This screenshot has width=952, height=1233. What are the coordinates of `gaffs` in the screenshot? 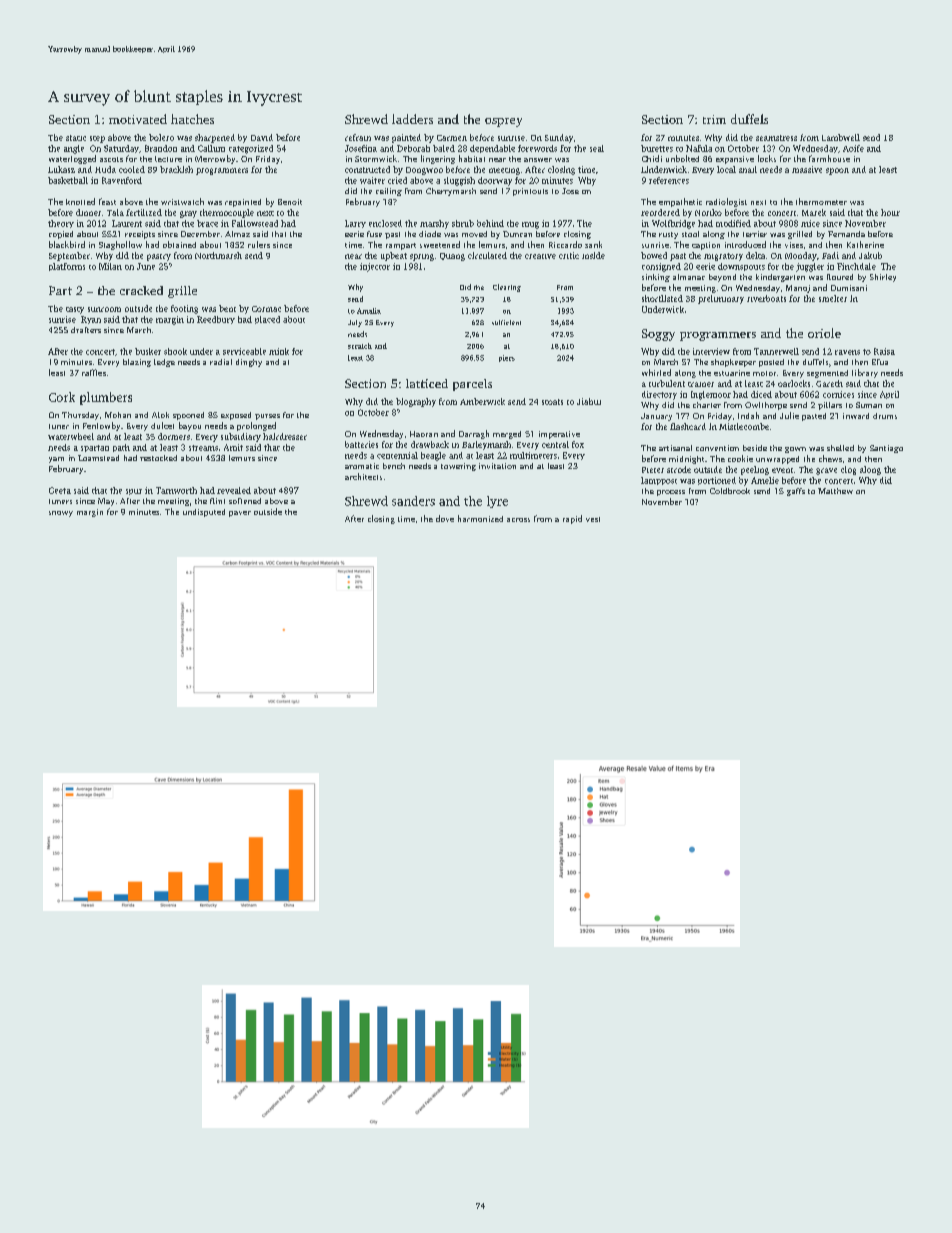 It's located at (796, 492).
